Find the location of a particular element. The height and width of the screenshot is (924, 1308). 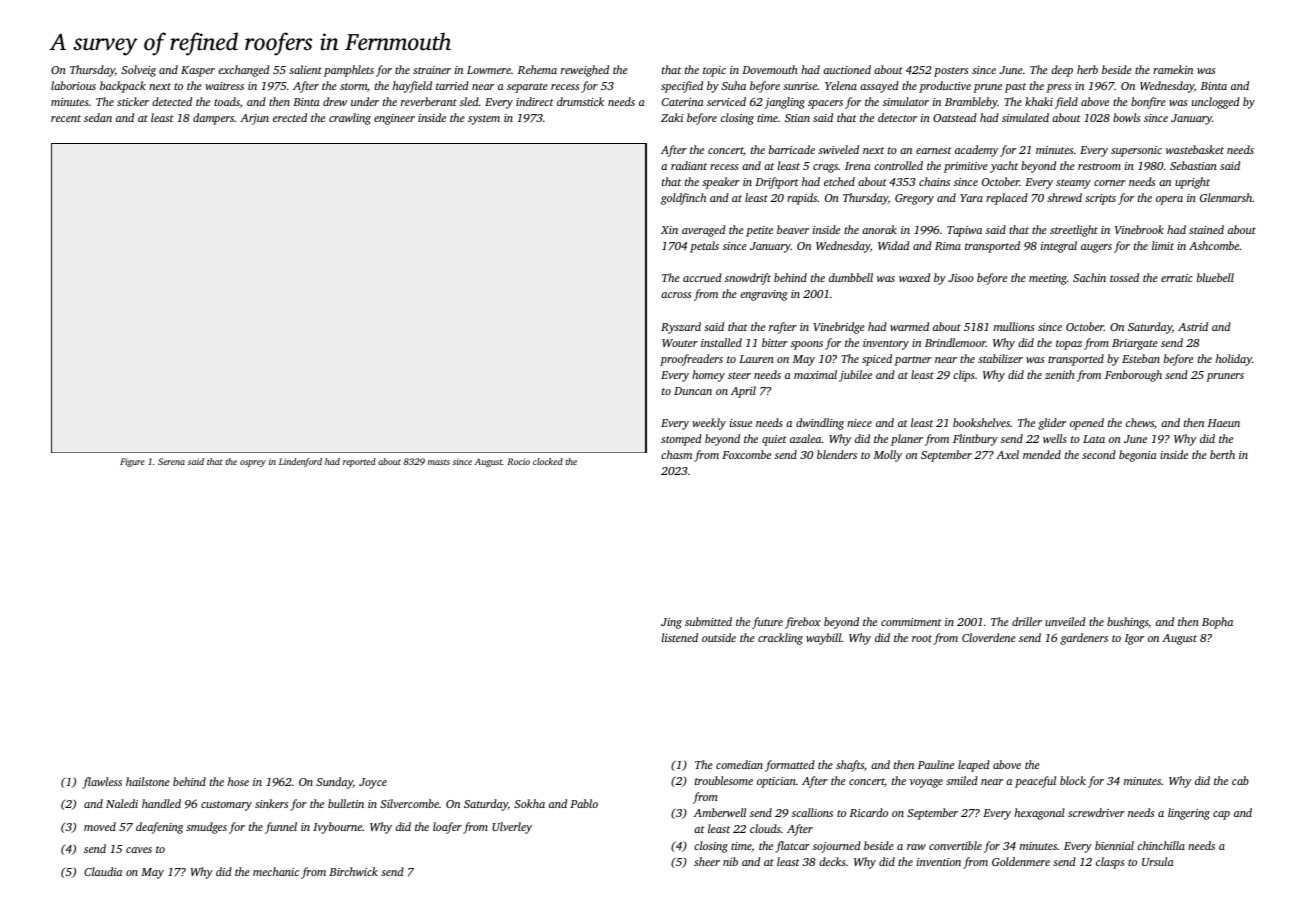

tossed is located at coordinates (1124, 277).
